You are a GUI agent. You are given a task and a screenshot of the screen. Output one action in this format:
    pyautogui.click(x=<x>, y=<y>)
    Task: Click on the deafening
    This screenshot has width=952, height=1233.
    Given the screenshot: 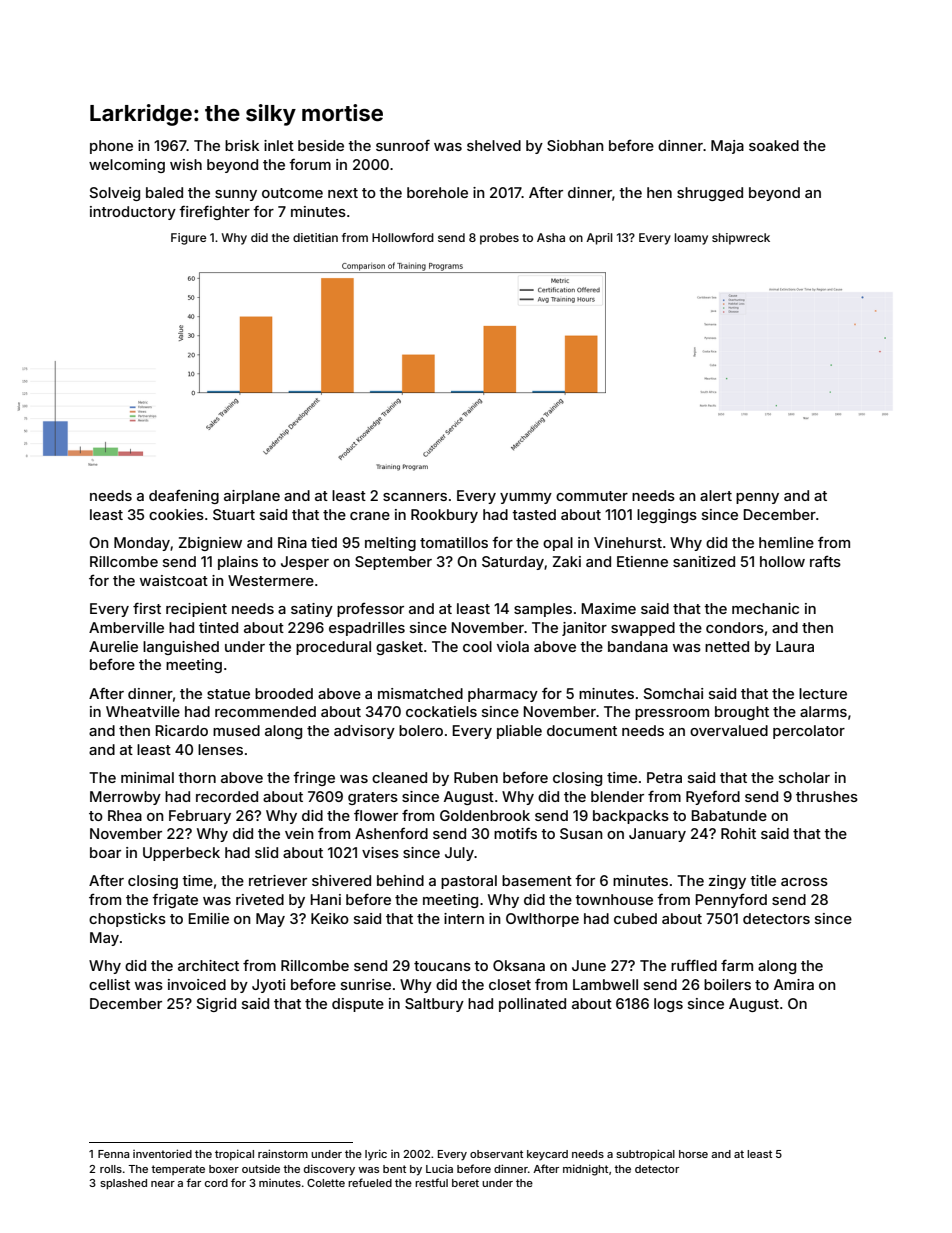 What is the action you would take?
    pyautogui.click(x=184, y=497)
